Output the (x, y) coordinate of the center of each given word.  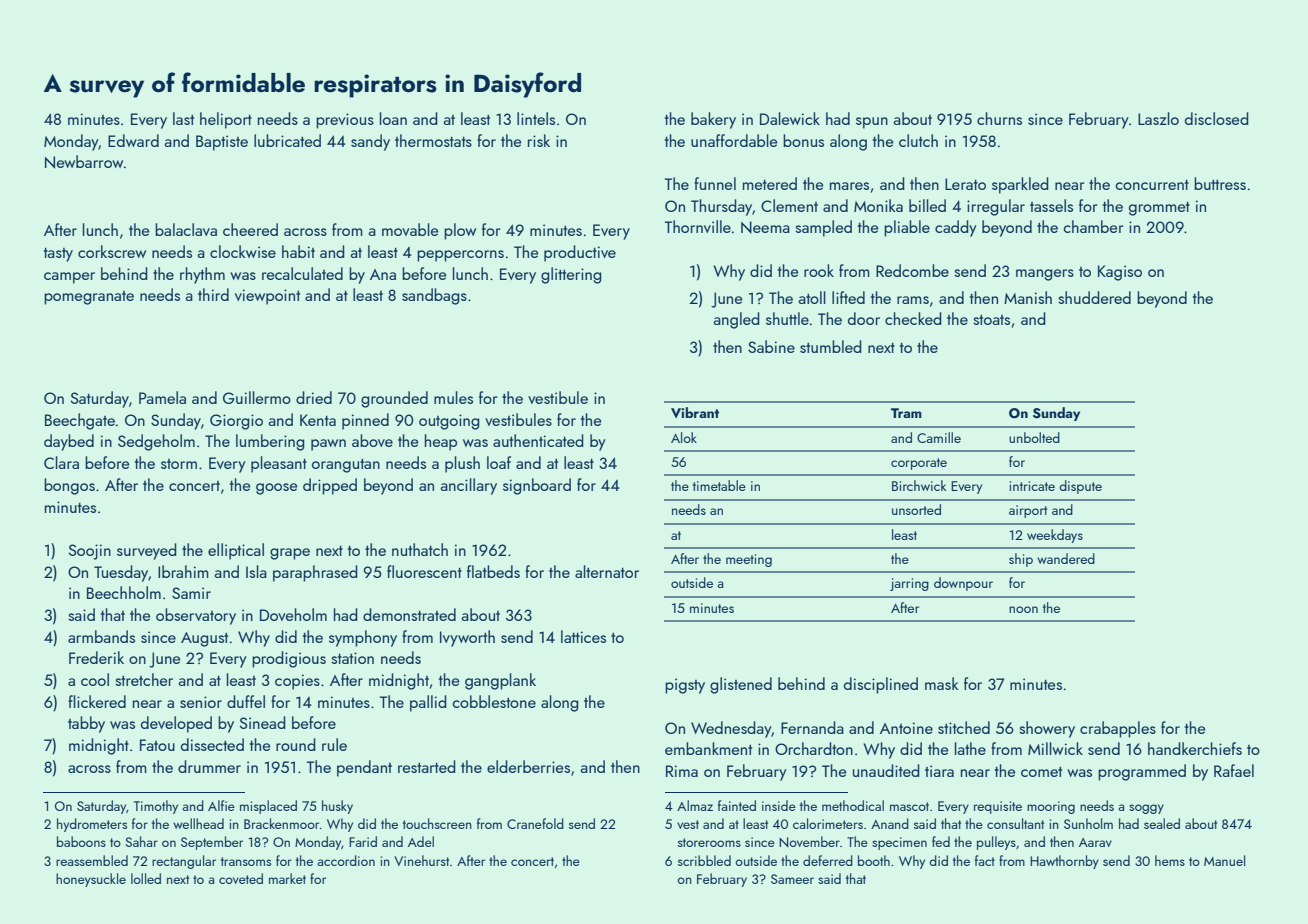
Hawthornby (1064, 862)
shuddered (1094, 297)
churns (999, 118)
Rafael (1234, 770)
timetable (719, 485)
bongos (69, 486)
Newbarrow (84, 162)
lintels (536, 118)
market (287, 878)
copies (297, 682)
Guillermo (257, 397)
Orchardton (814, 748)
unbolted (1034, 437)
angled (736, 320)
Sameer (792, 879)
